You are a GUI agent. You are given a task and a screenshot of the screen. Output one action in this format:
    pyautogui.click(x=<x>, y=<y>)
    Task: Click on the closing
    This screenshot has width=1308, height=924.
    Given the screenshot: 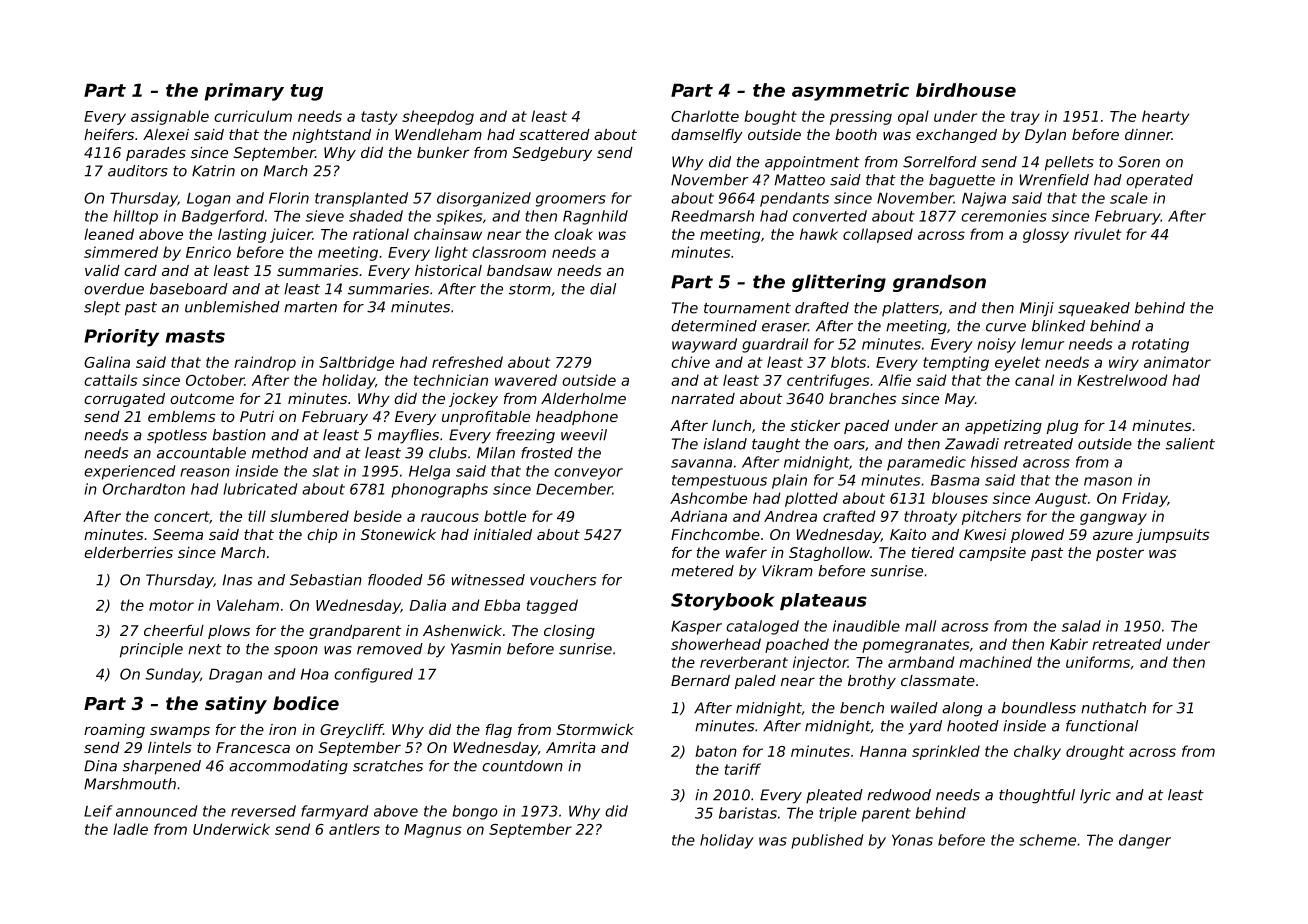 What is the action you would take?
    pyautogui.click(x=569, y=632)
